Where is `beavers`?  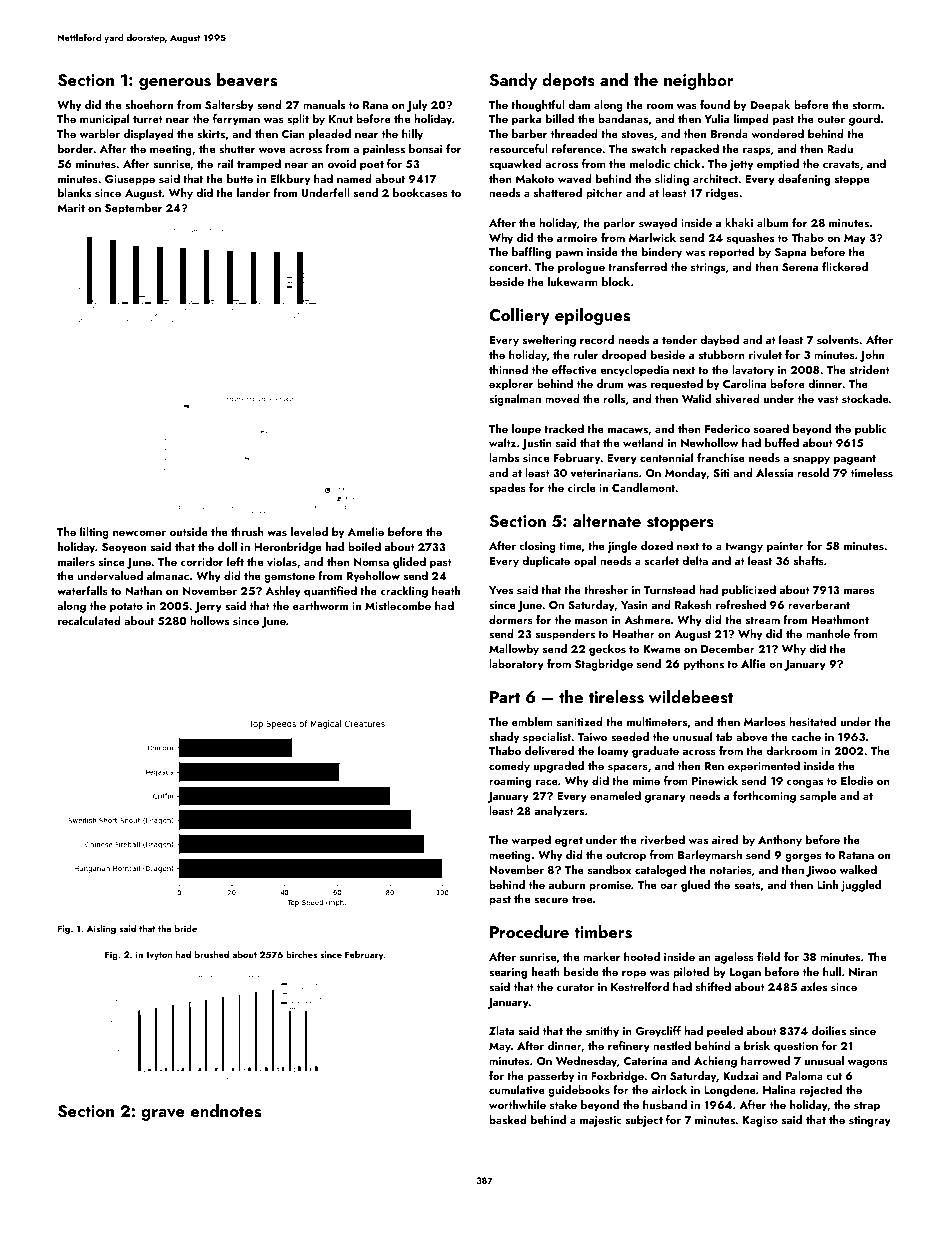 beavers is located at coordinates (247, 80).
